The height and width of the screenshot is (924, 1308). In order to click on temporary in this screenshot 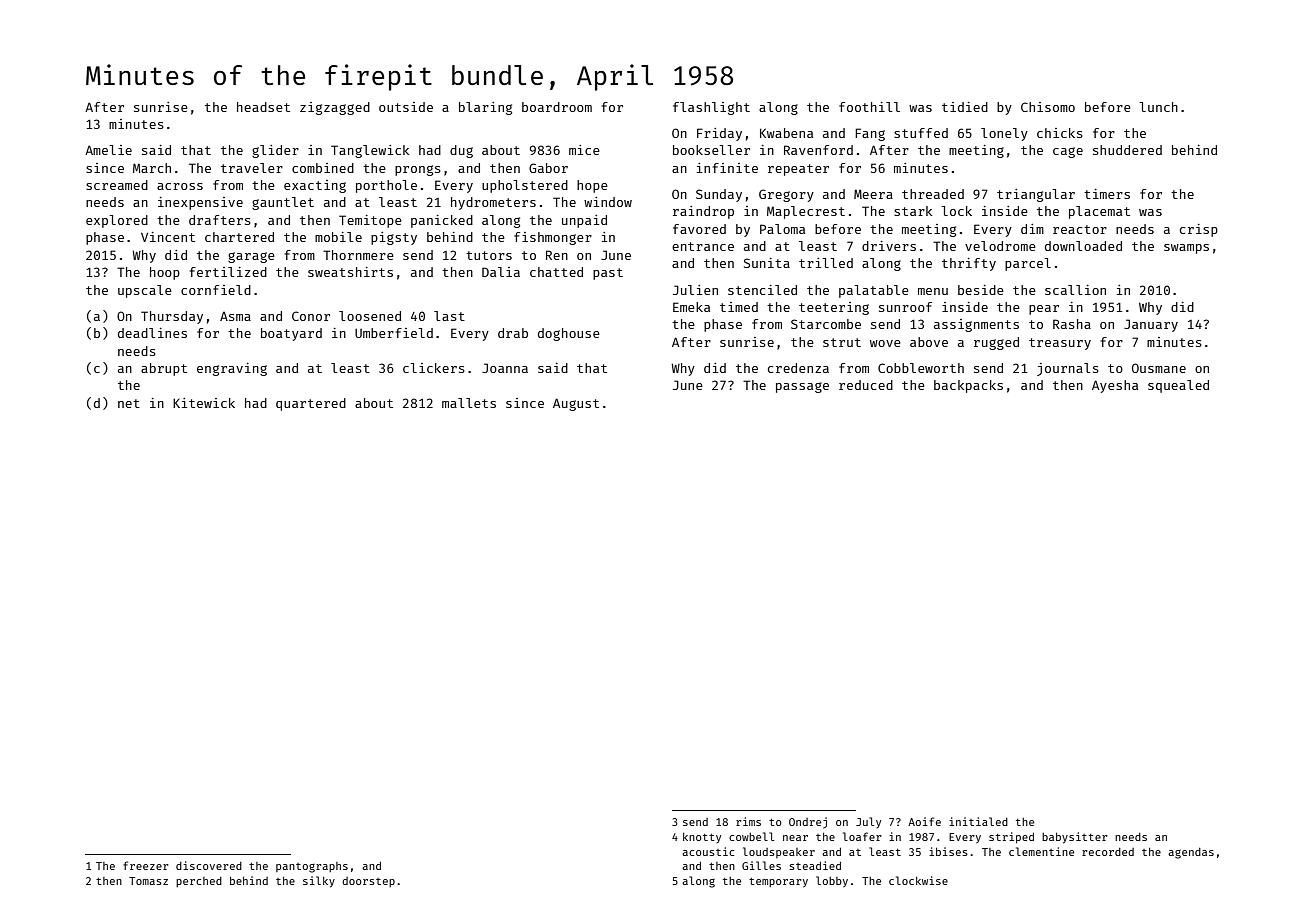, I will do `click(778, 882)`.
